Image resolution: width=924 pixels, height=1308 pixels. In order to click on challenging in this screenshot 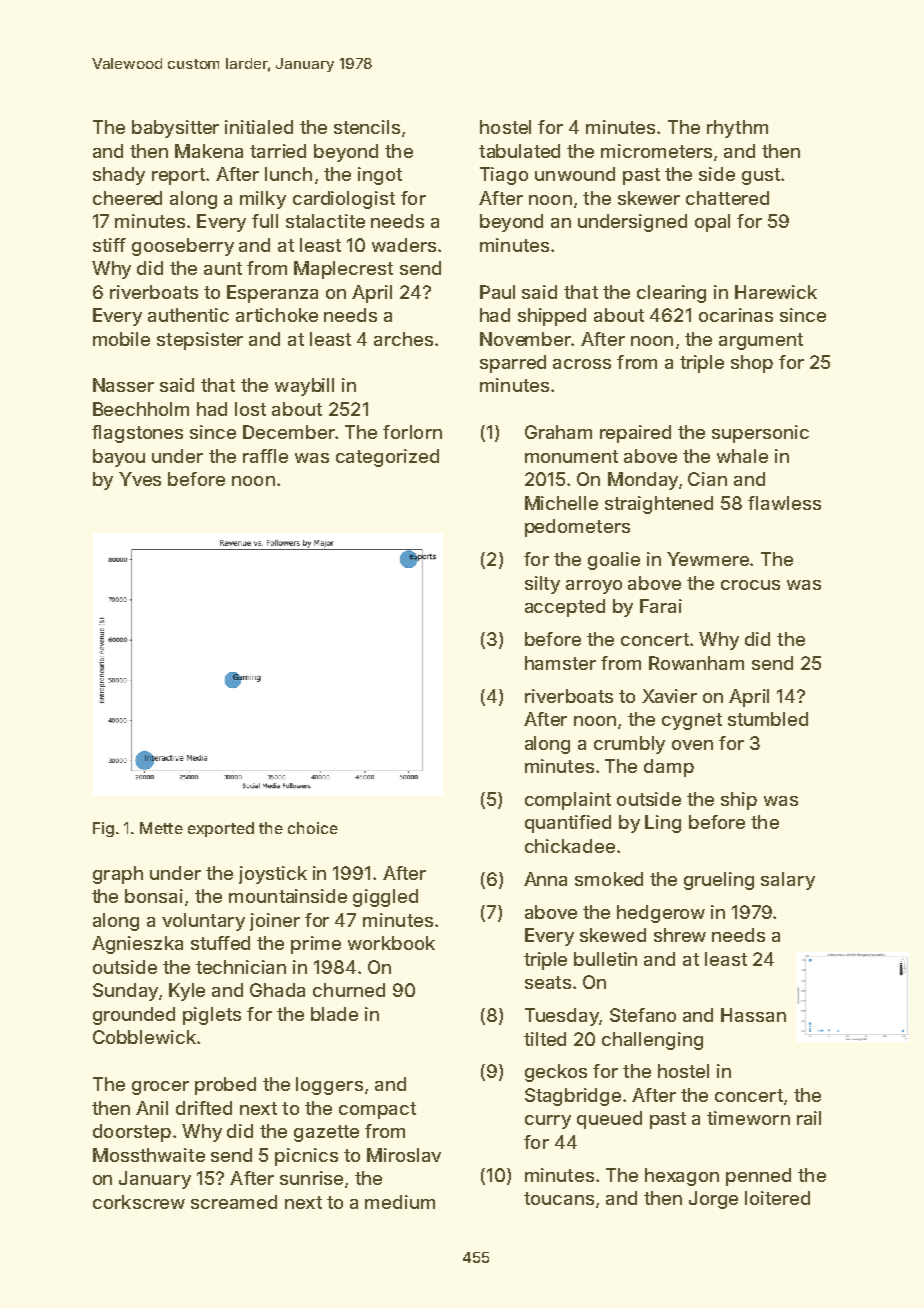, I will do `click(652, 1041)`.
